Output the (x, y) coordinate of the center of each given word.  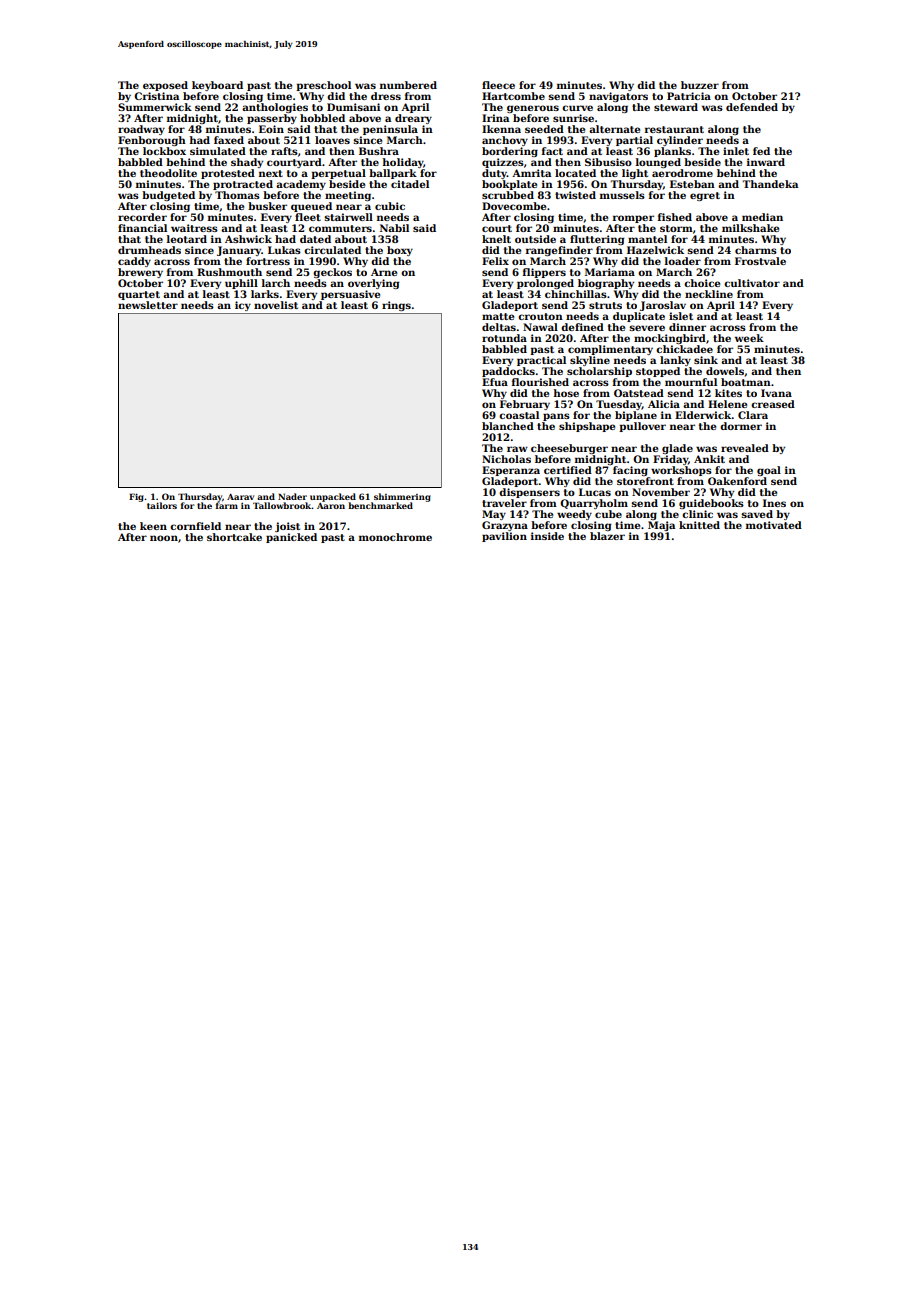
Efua (495, 382)
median (762, 217)
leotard (187, 239)
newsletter (148, 305)
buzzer (700, 85)
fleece (498, 85)
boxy (400, 251)
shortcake (234, 537)
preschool (323, 86)
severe (647, 328)
